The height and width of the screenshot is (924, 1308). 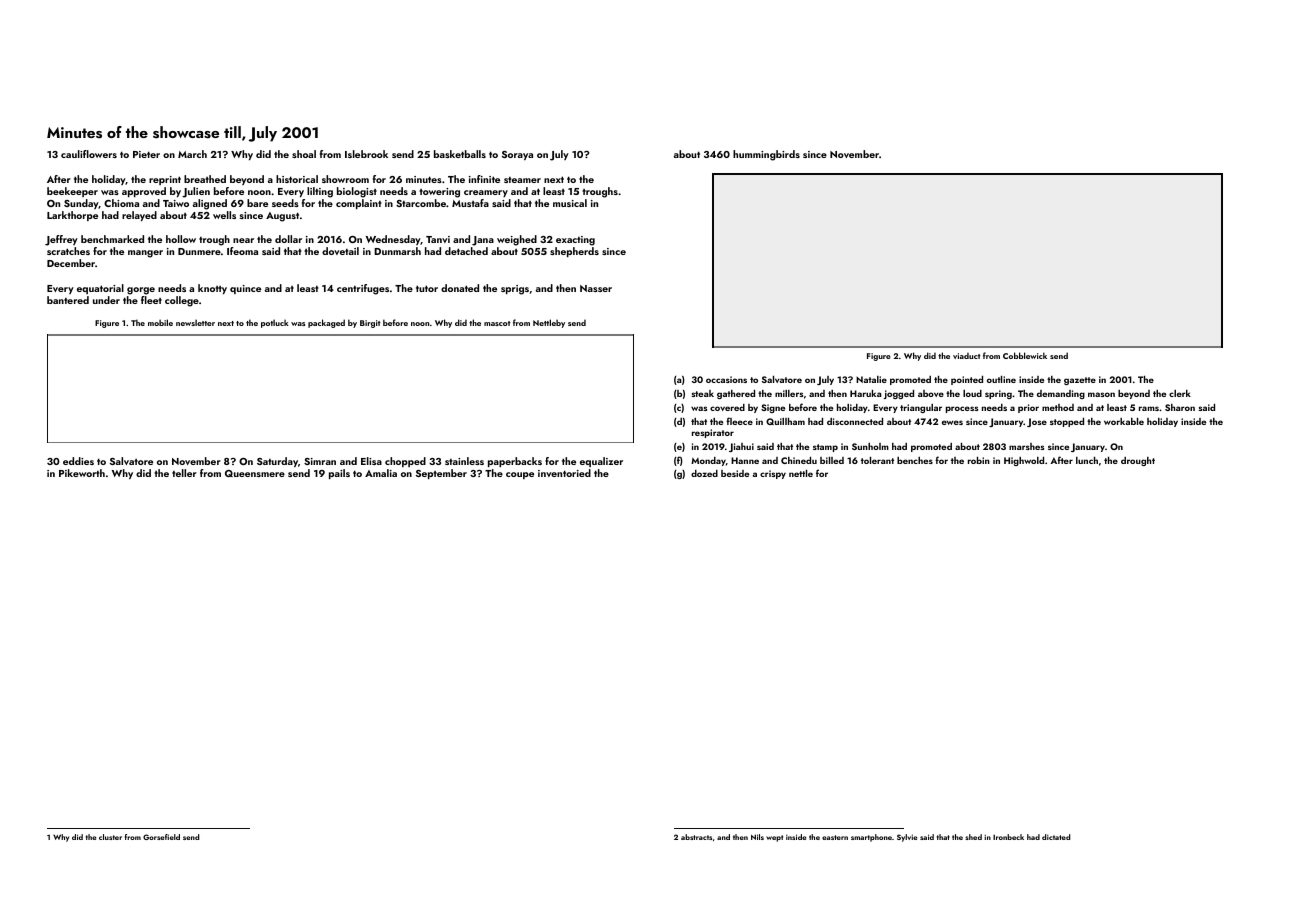 I want to click on Nasser, so click(x=596, y=288).
